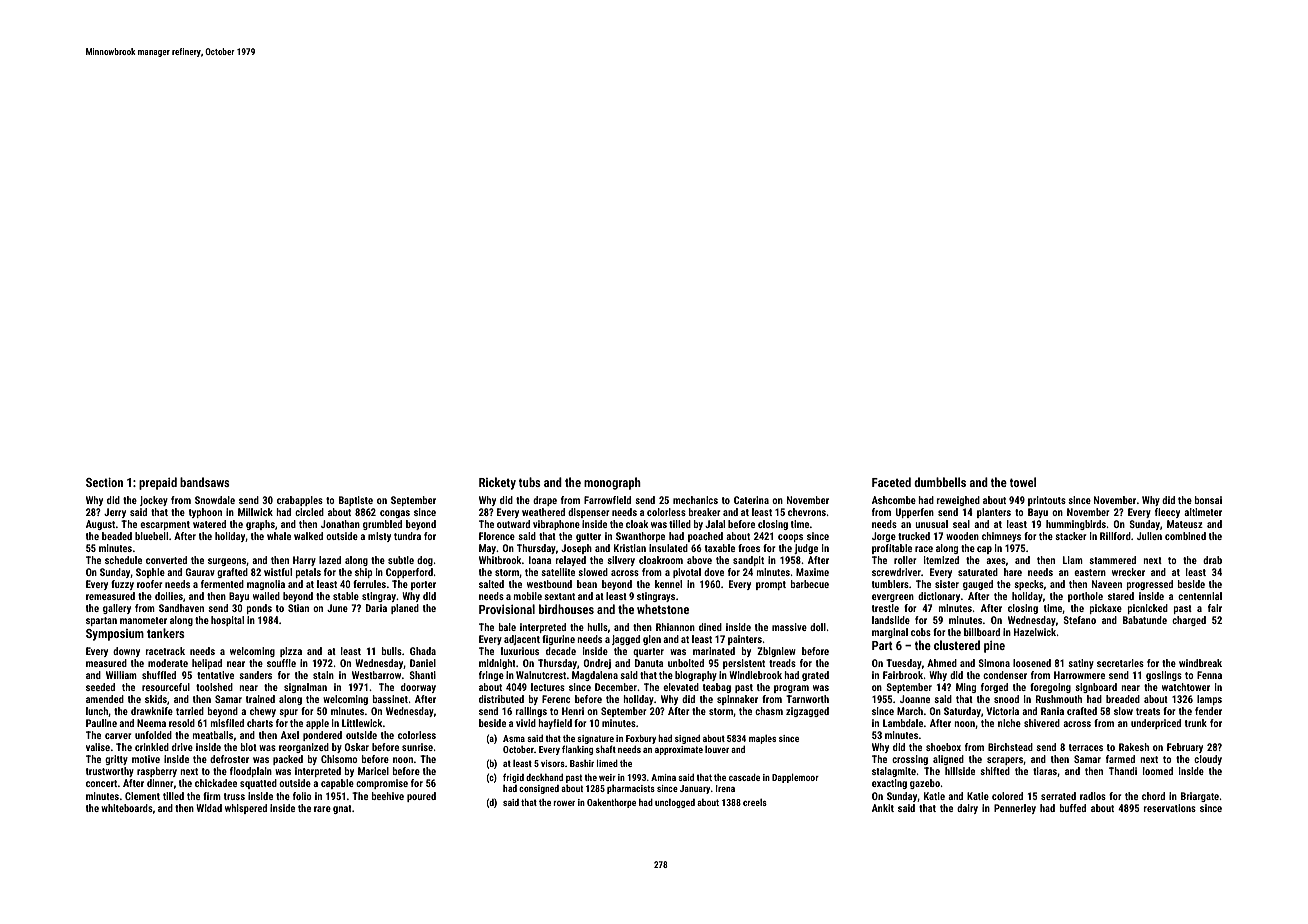  Describe the element at coordinates (717, 688) in the page. I see `teabag` at that location.
